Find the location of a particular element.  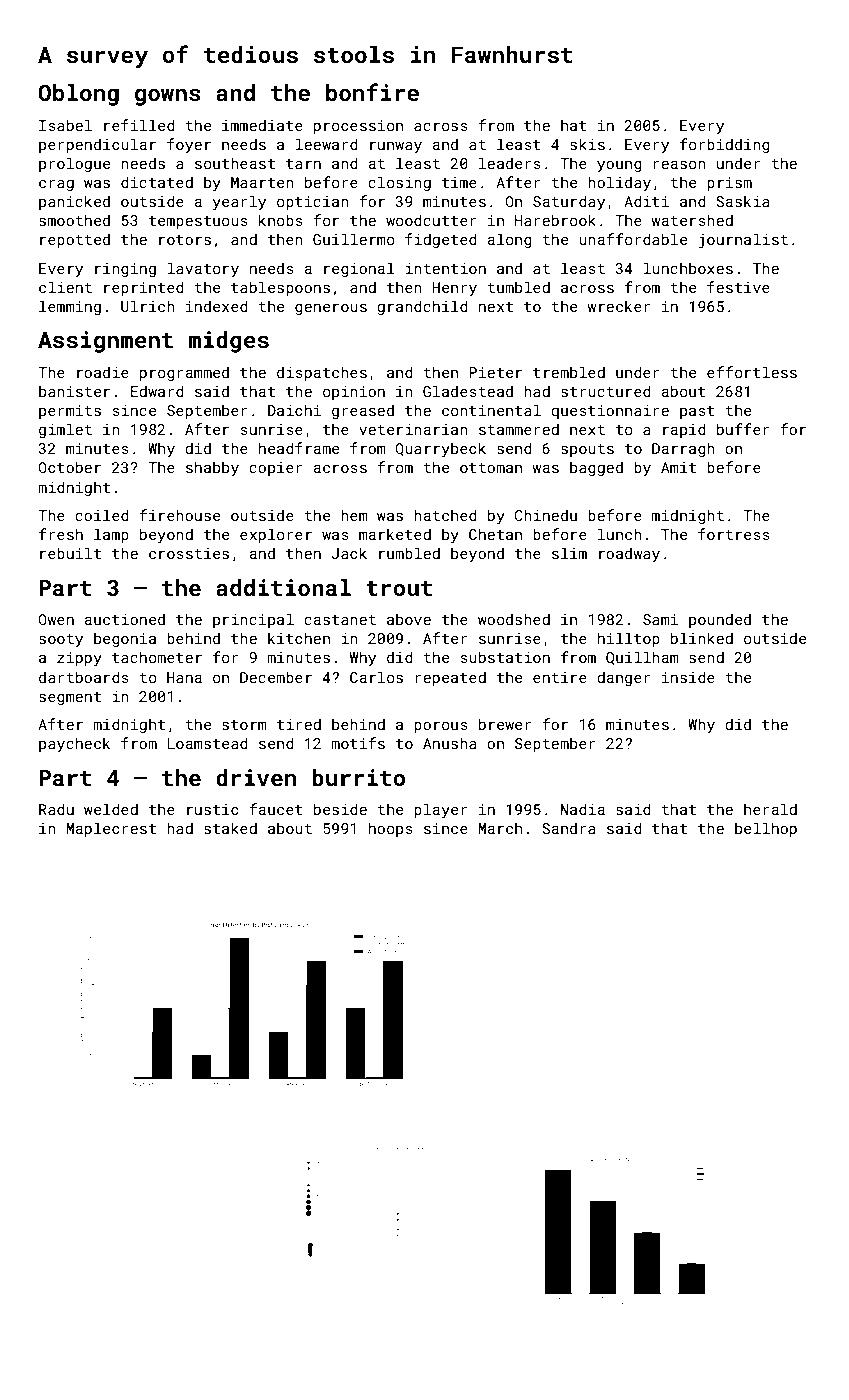

reason is located at coordinates (679, 165).
